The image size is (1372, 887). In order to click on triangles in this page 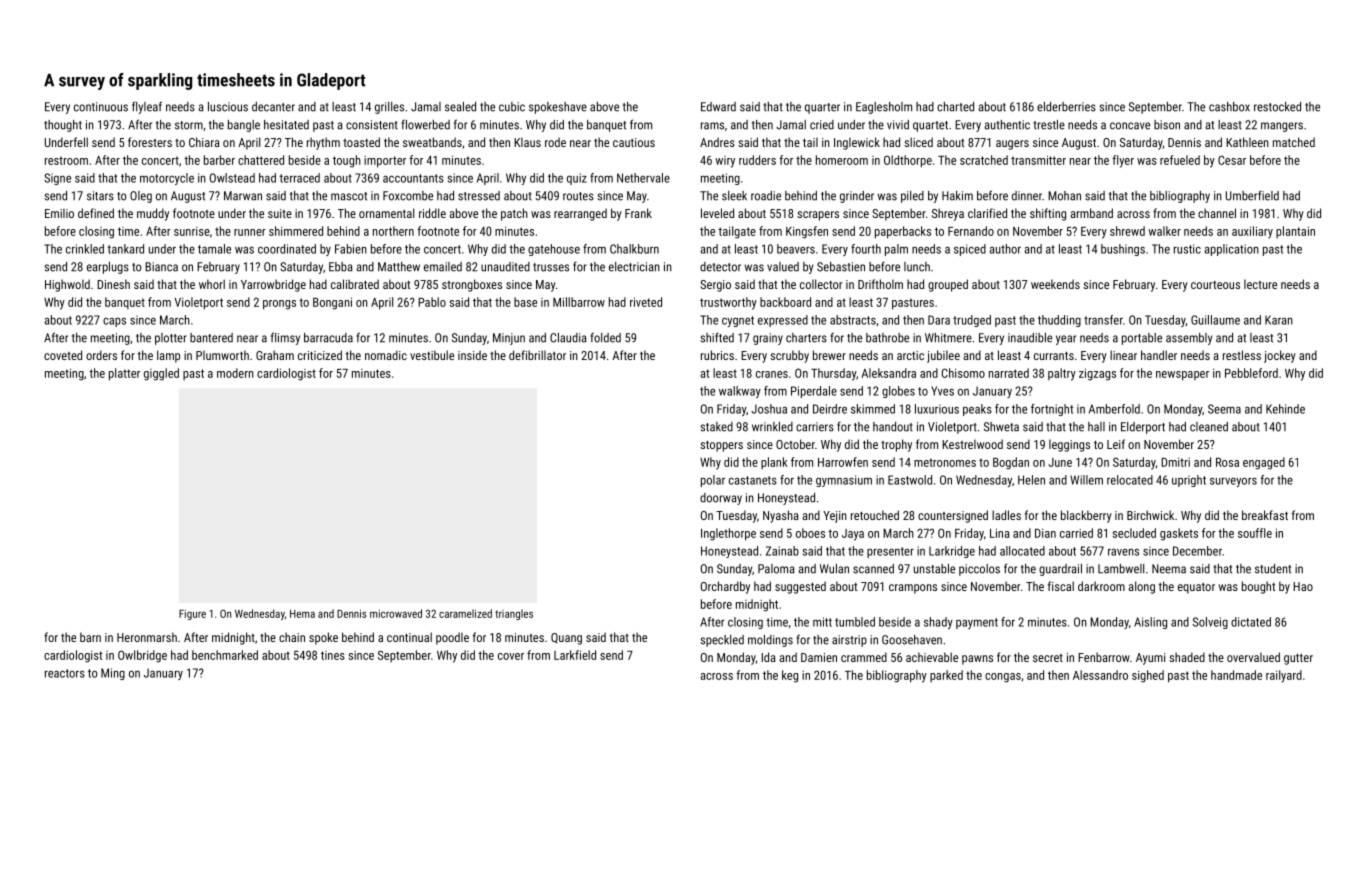, I will do `click(514, 614)`.
